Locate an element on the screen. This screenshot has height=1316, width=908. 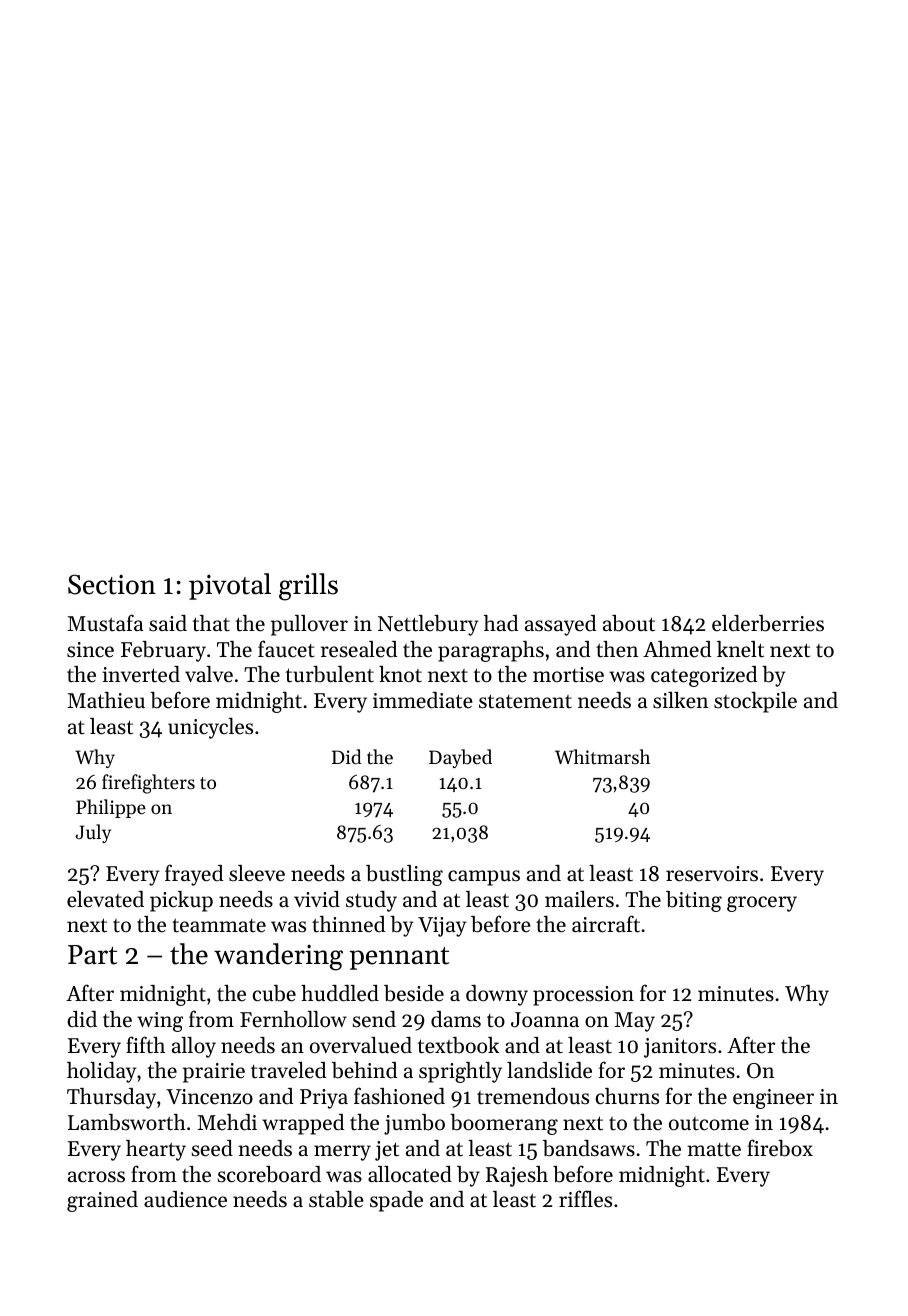
firebox is located at coordinates (780, 1148).
